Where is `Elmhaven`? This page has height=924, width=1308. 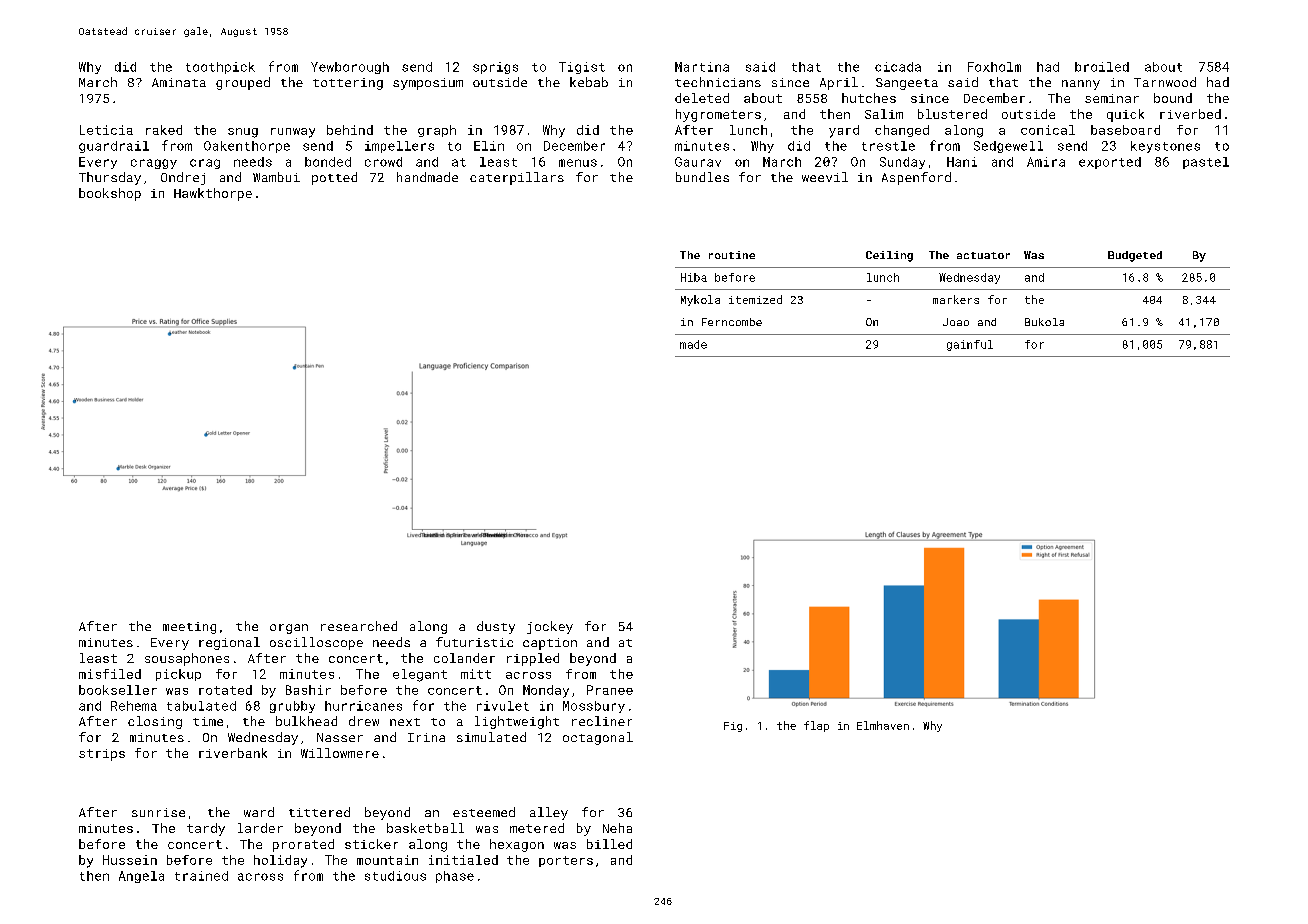 Elmhaven is located at coordinates (883, 725).
